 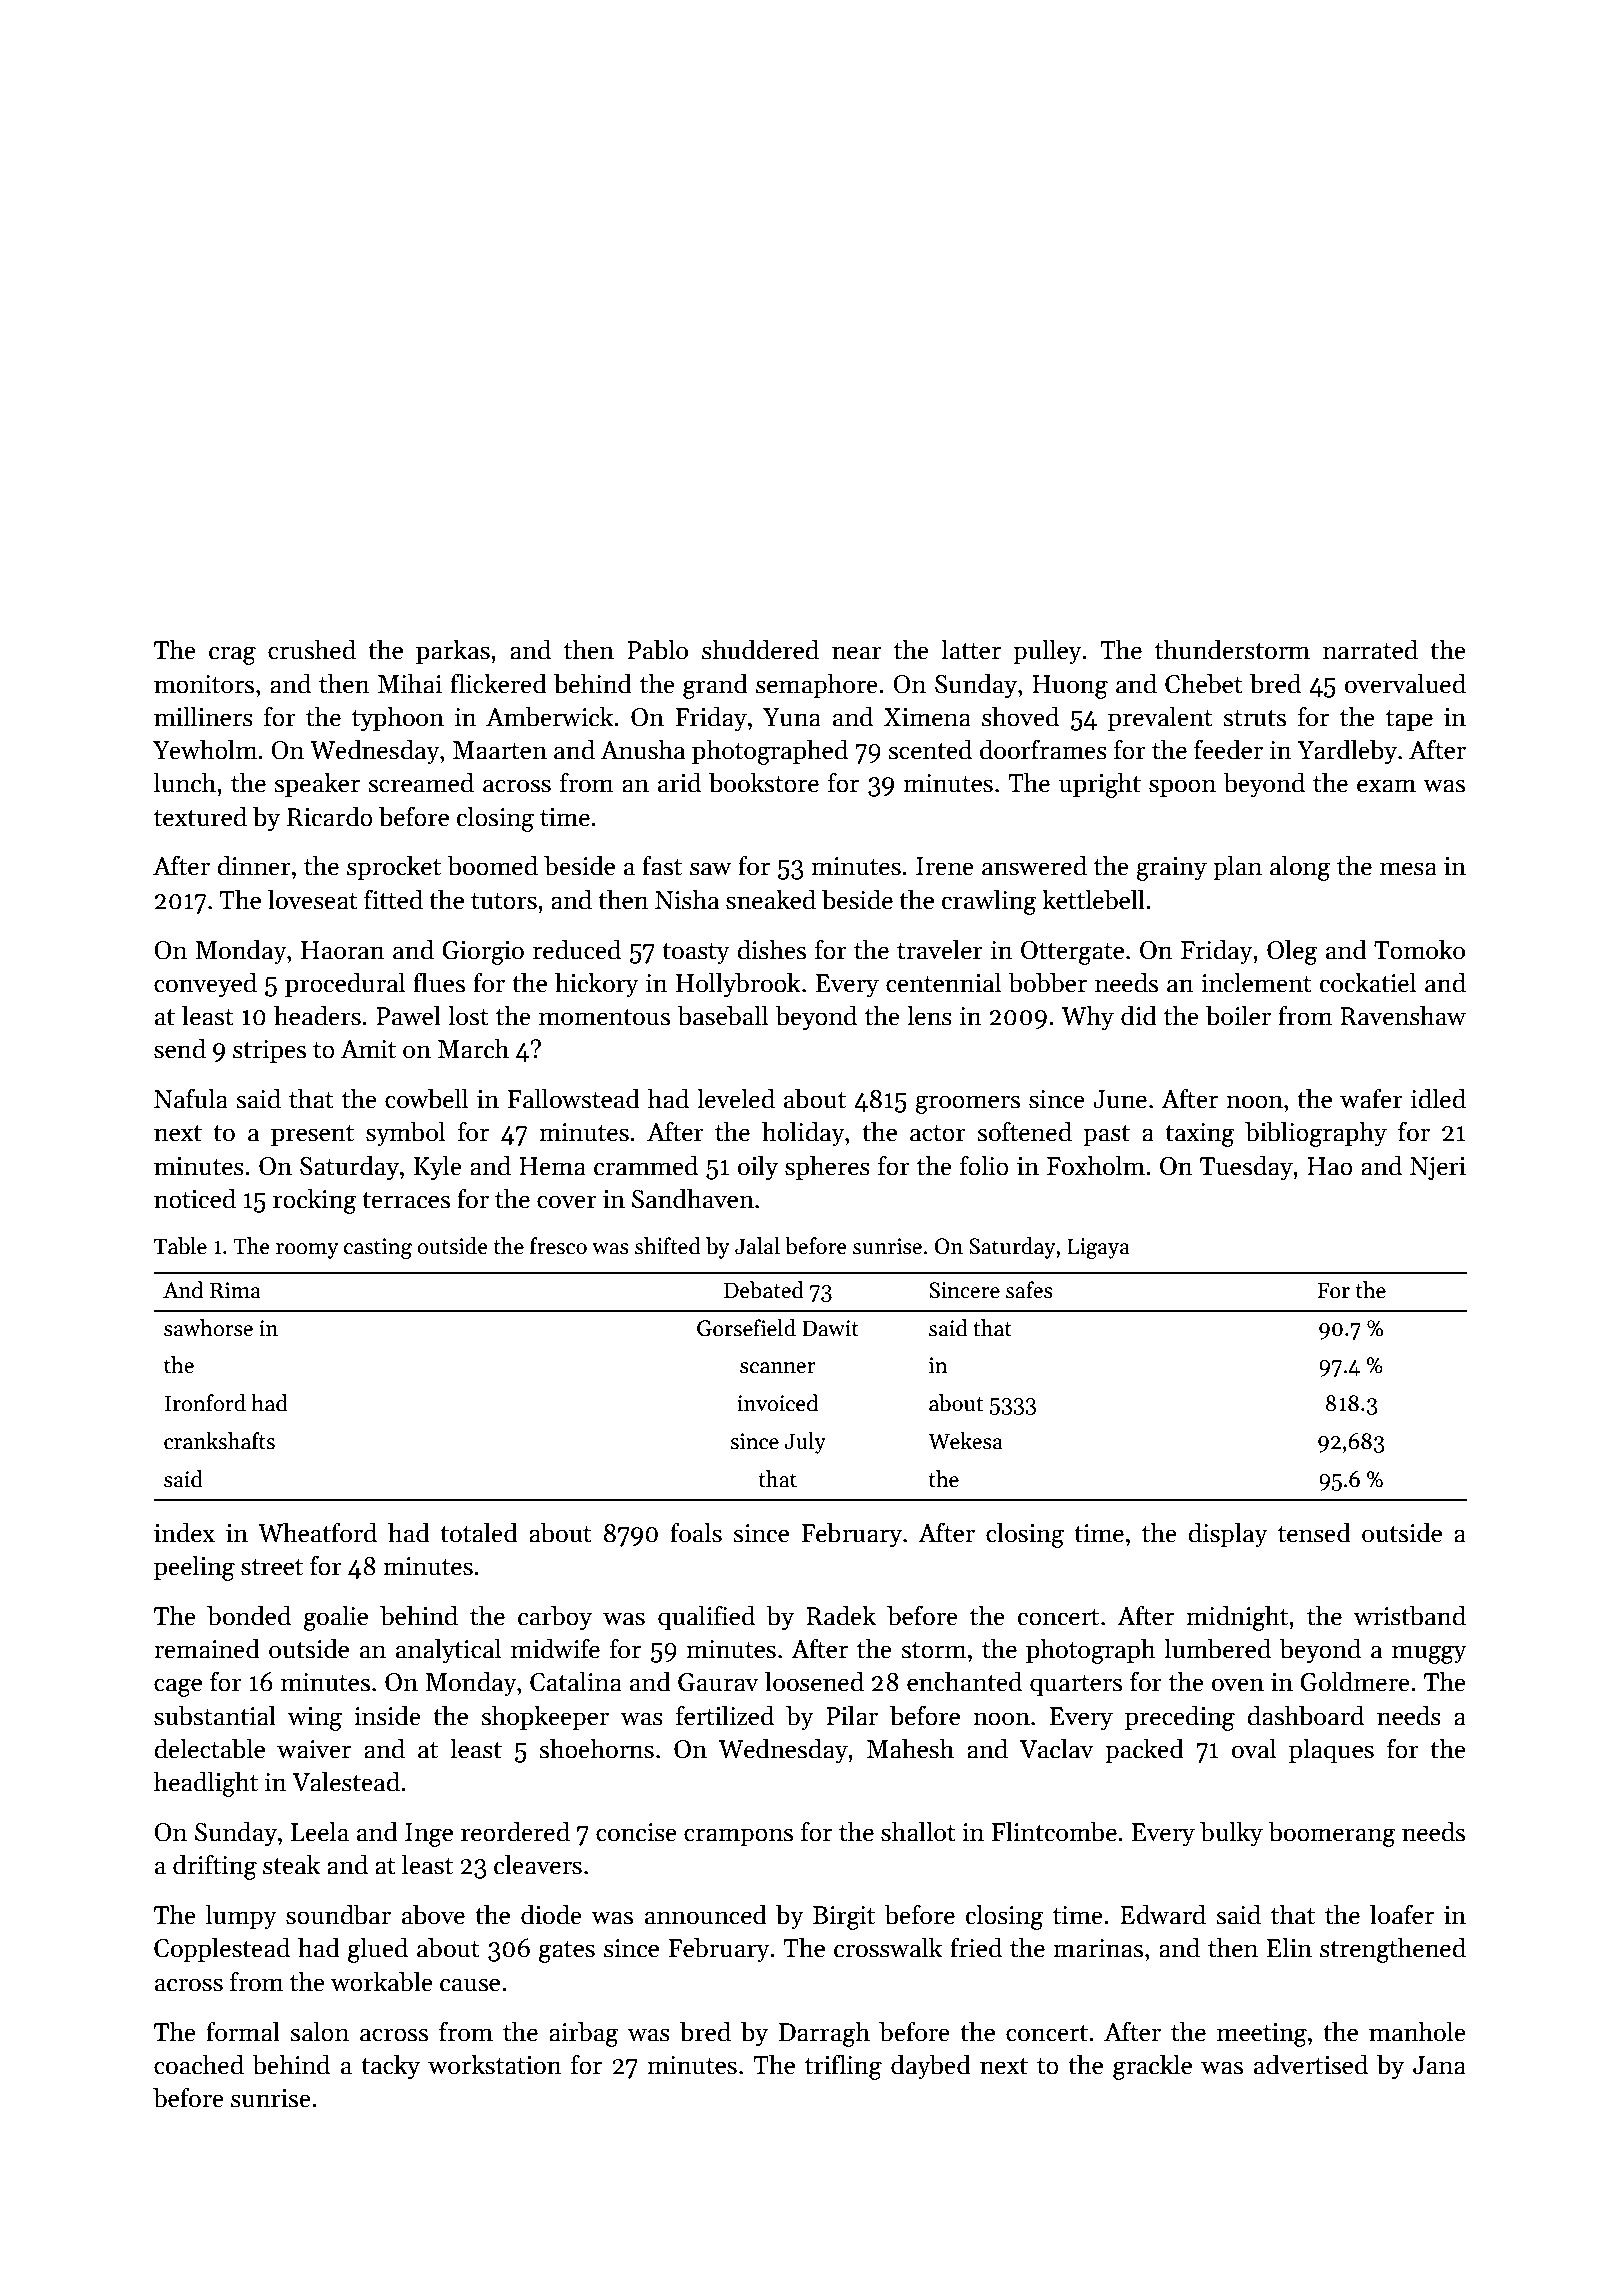 I want to click on headlight, so click(x=206, y=1784).
